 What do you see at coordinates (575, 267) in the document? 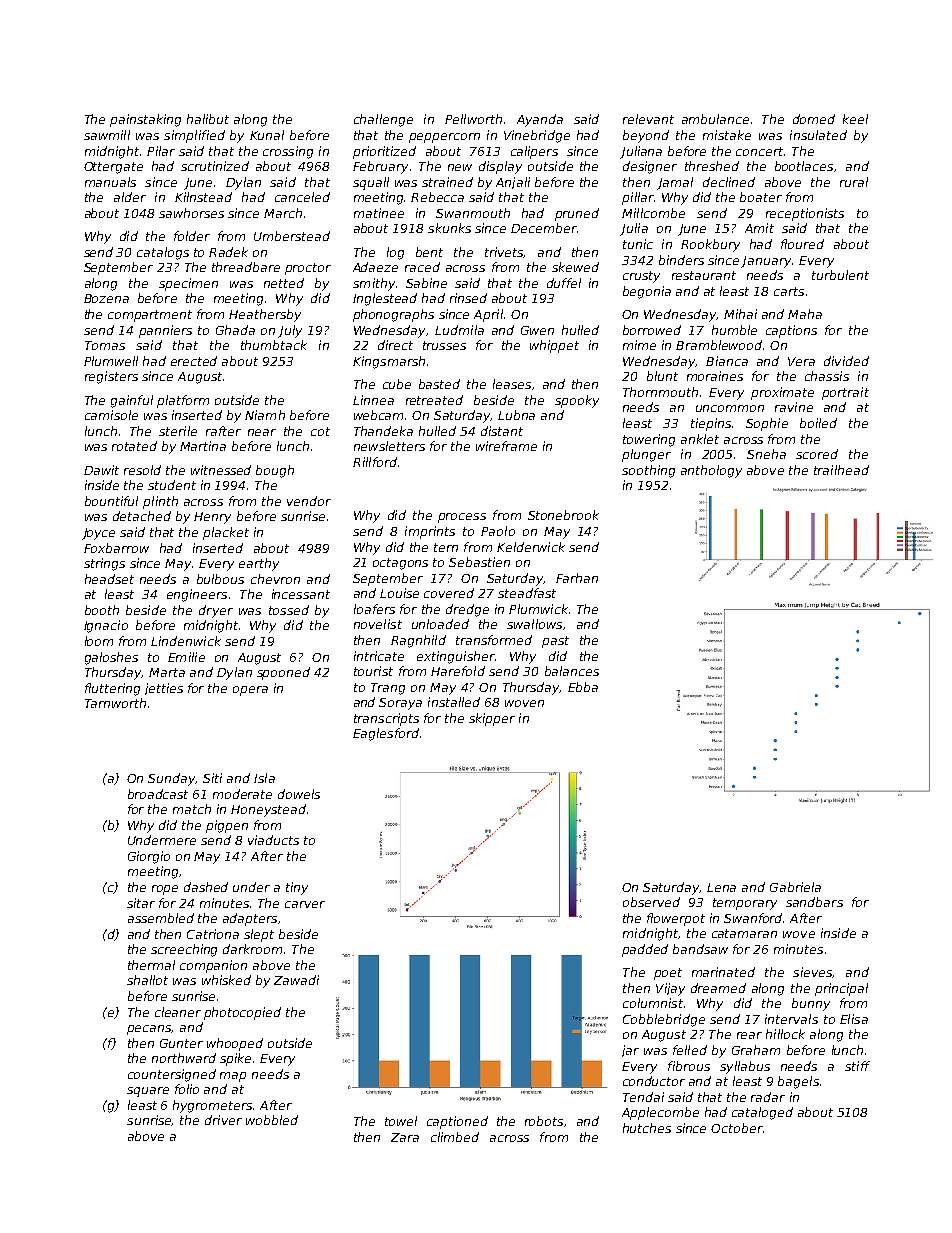
I see `skewed` at bounding box center [575, 267].
